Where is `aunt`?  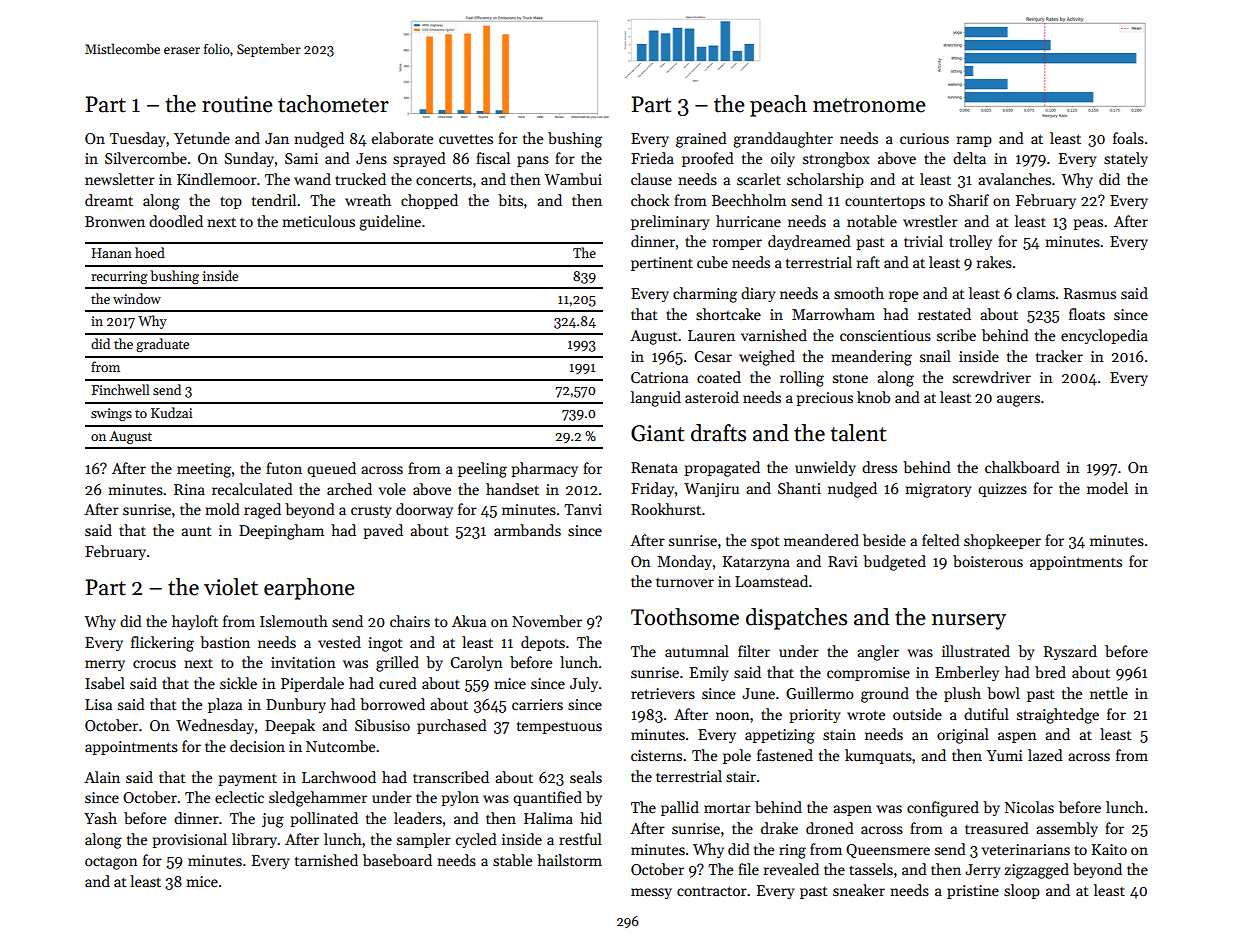
aunt is located at coordinates (196, 531).
